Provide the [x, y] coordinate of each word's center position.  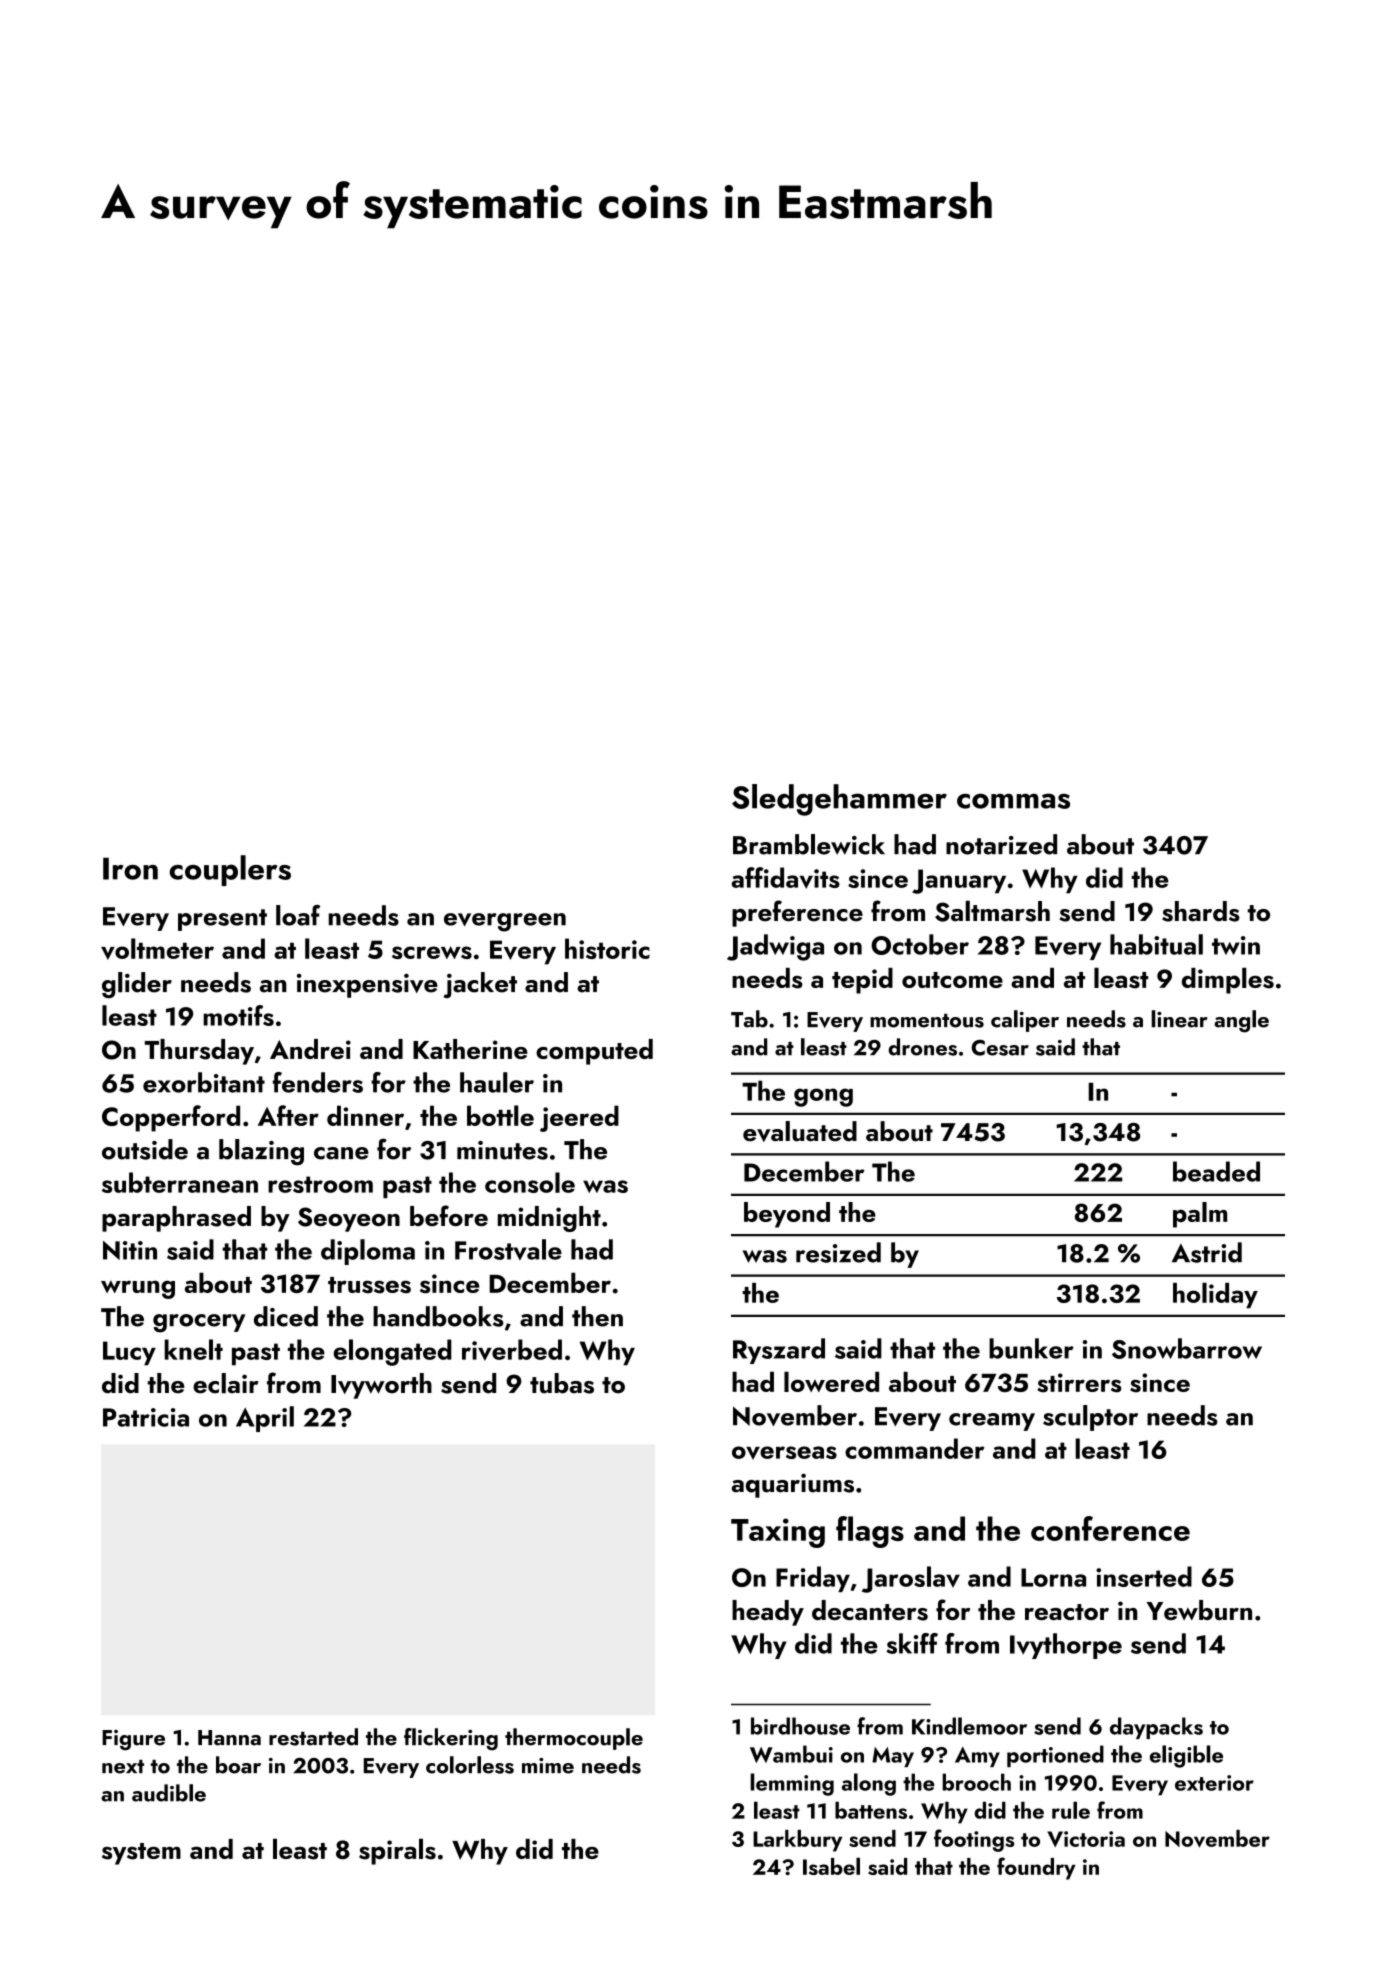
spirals [397, 1851]
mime [548, 1766]
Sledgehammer [839, 800]
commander [915, 1448]
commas [1013, 801]
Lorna [1053, 1577]
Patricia [146, 1417]
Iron [130, 868]
